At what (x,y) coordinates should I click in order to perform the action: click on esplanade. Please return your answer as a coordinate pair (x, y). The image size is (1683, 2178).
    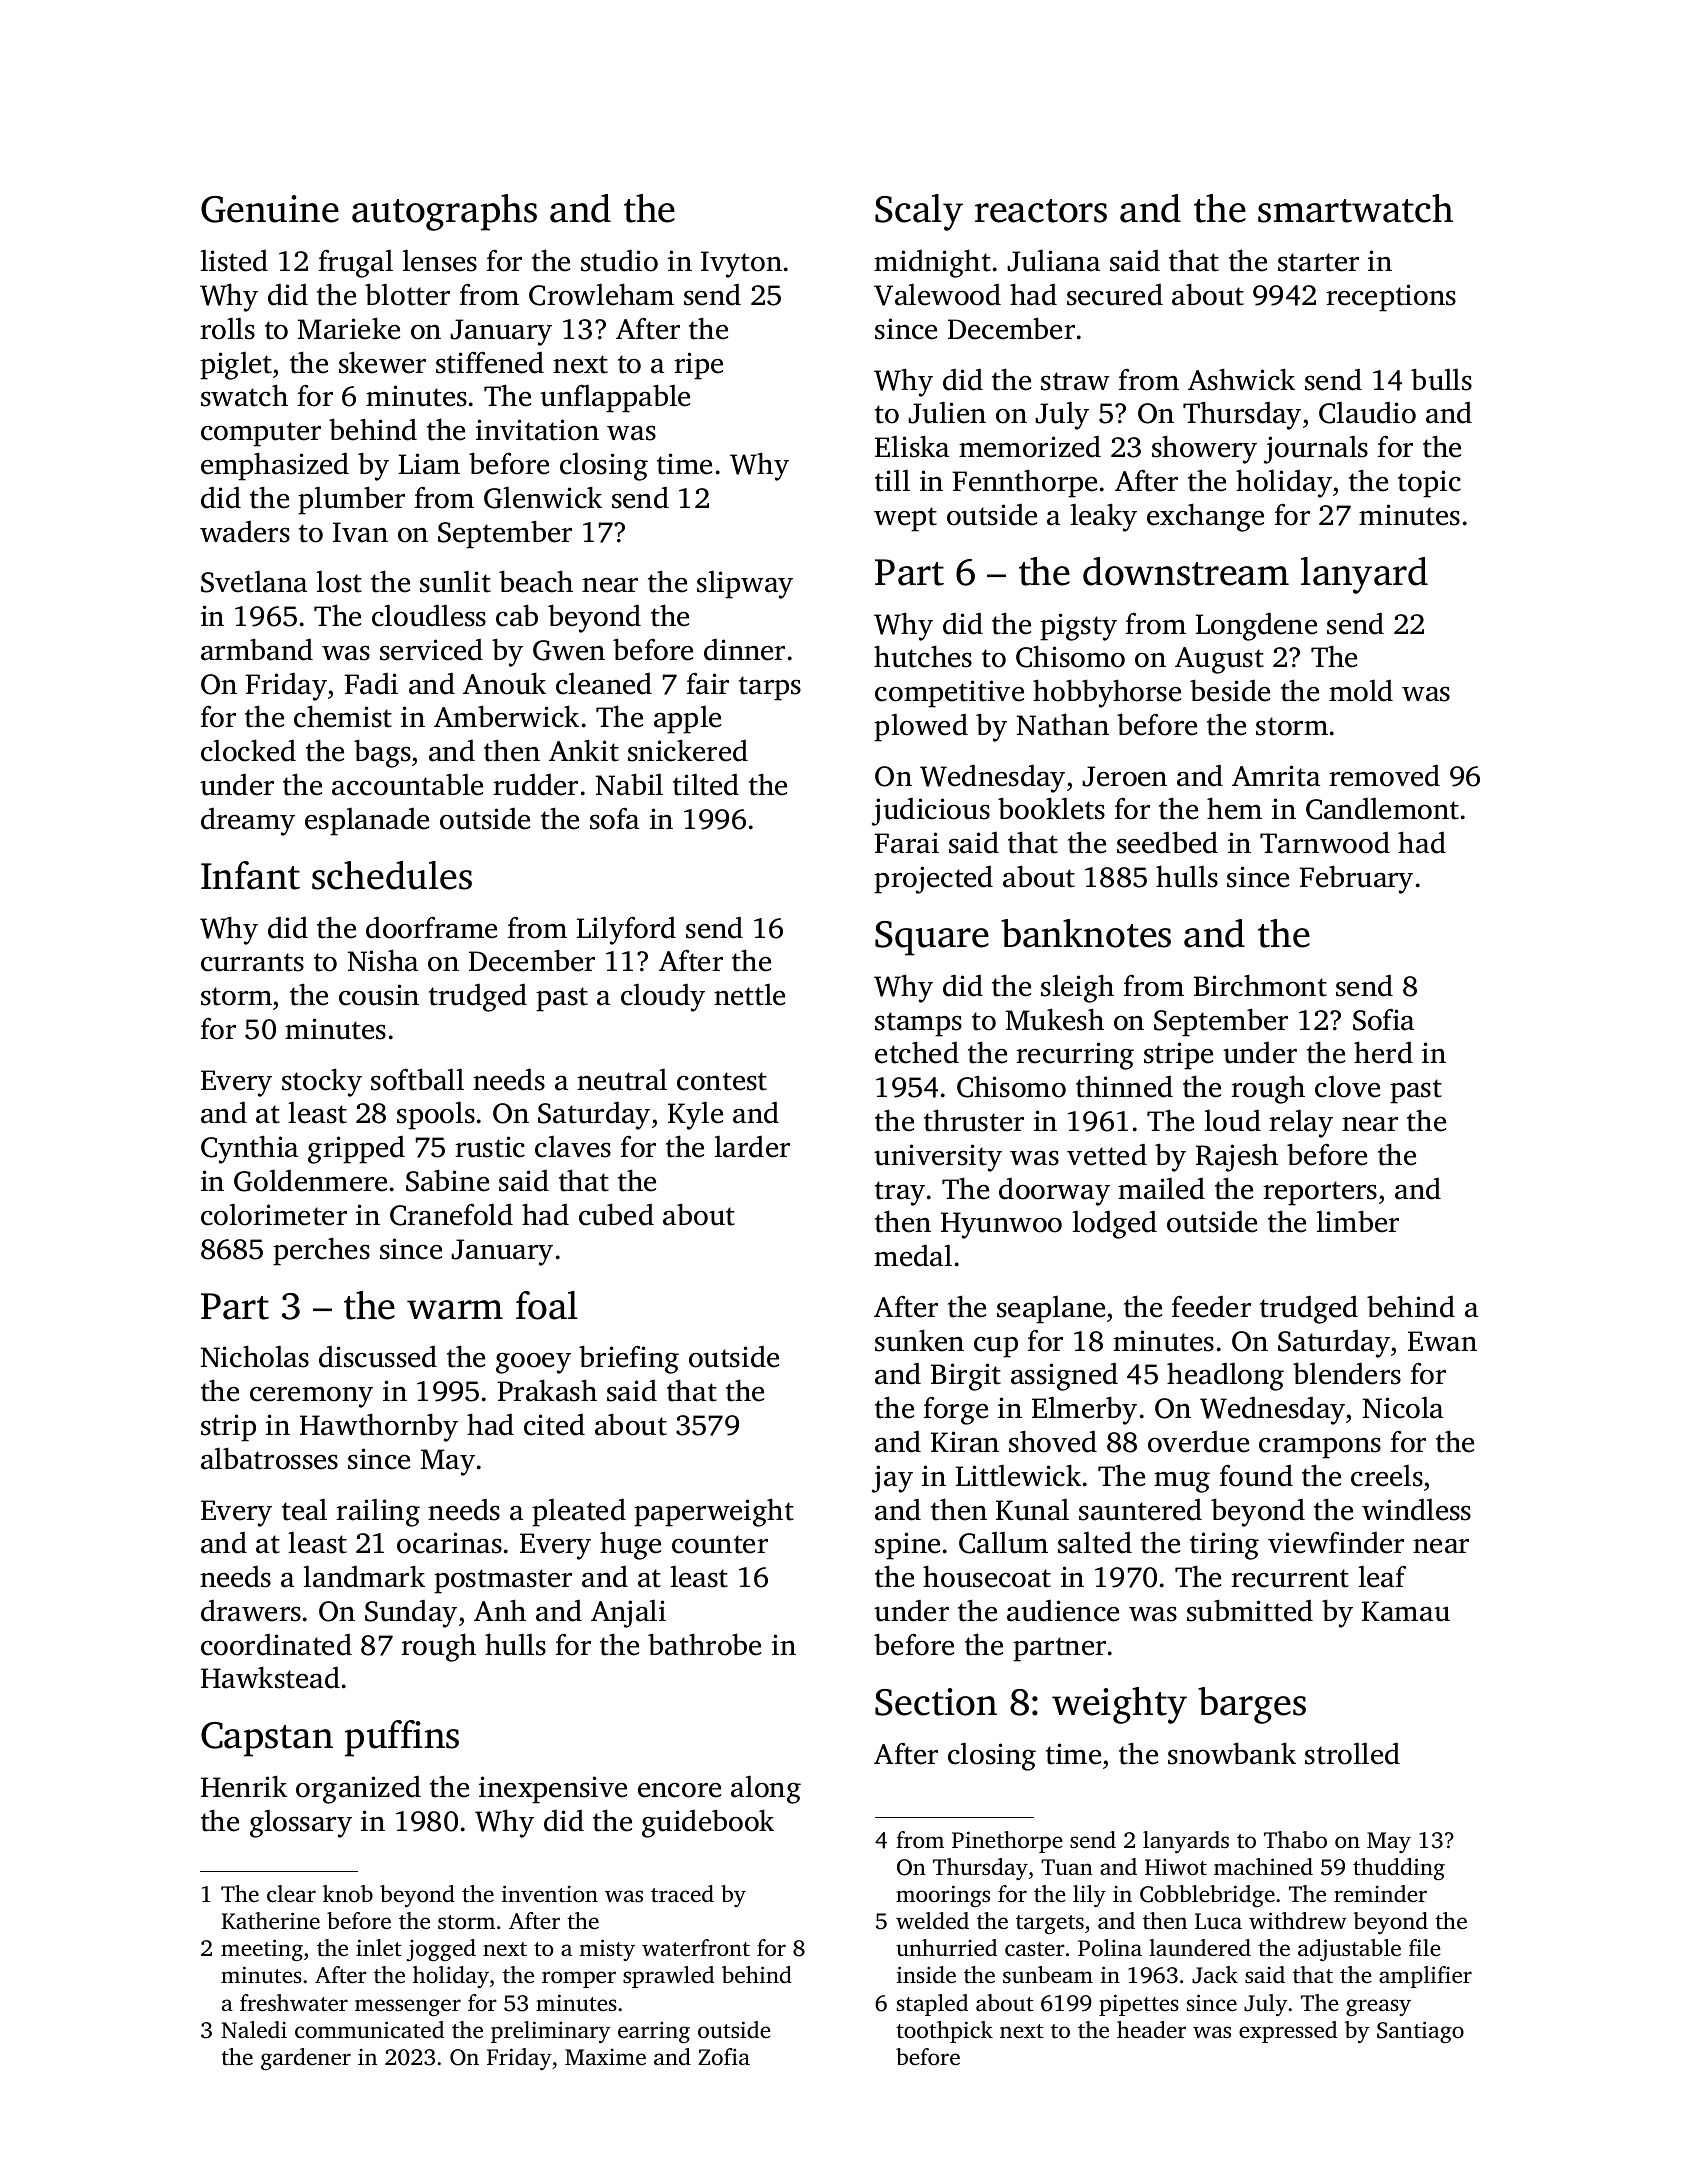
    Looking at the image, I should click on (367, 821).
